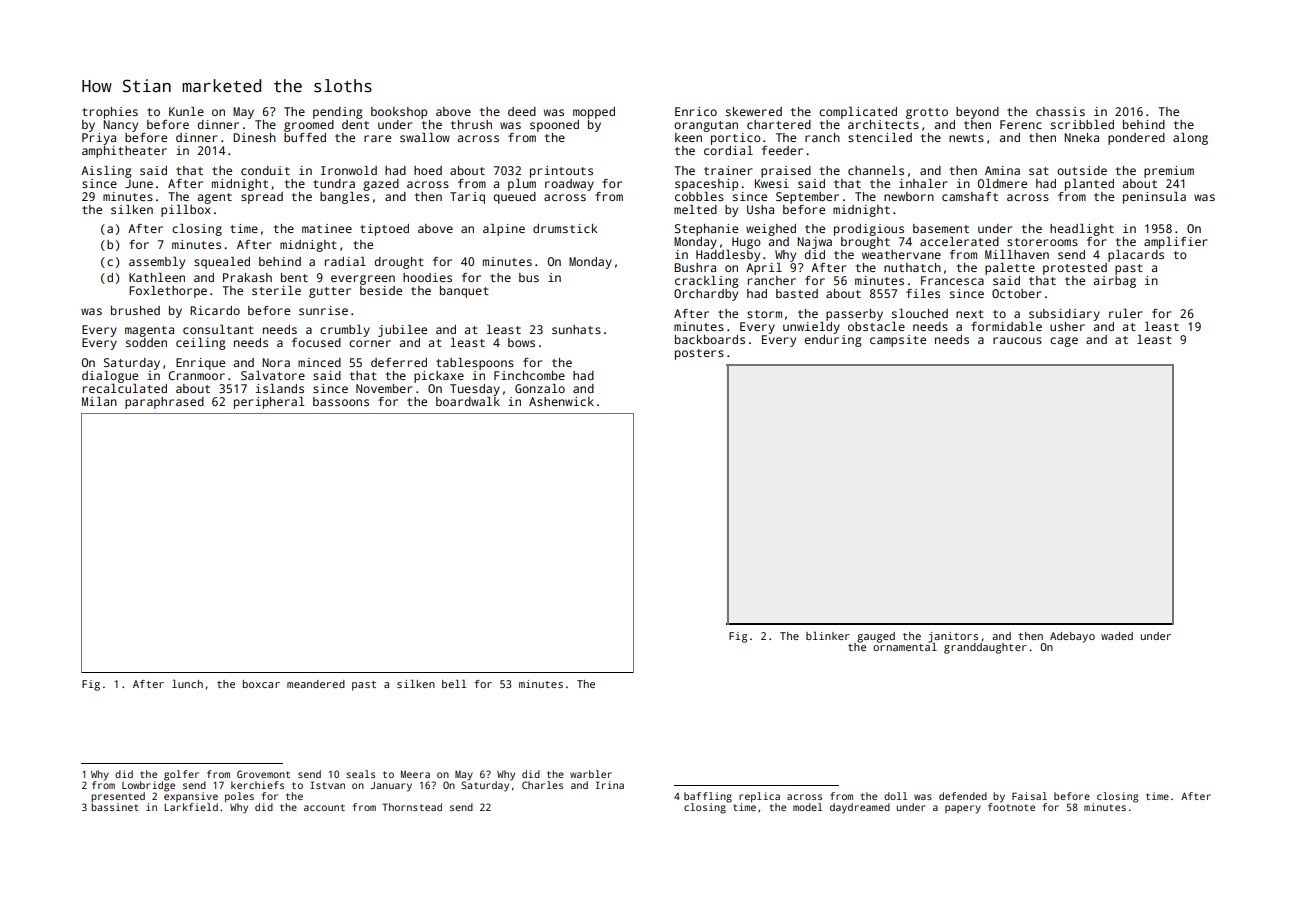 This screenshot has height=924, width=1308. What do you see at coordinates (708, 797) in the screenshot?
I see `baffling` at bounding box center [708, 797].
